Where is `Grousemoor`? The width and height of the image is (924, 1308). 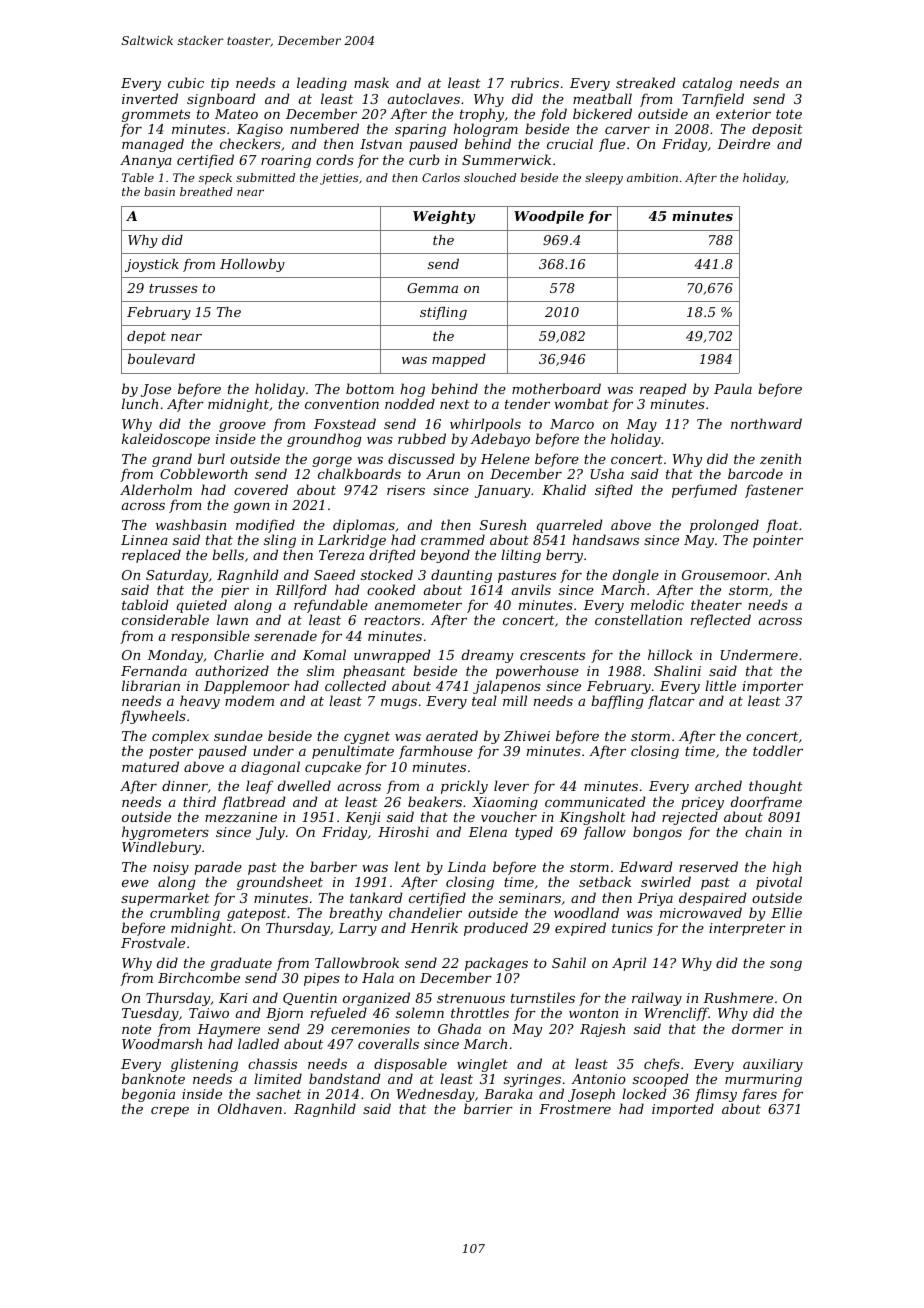 Grousemoor is located at coordinates (724, 575).
